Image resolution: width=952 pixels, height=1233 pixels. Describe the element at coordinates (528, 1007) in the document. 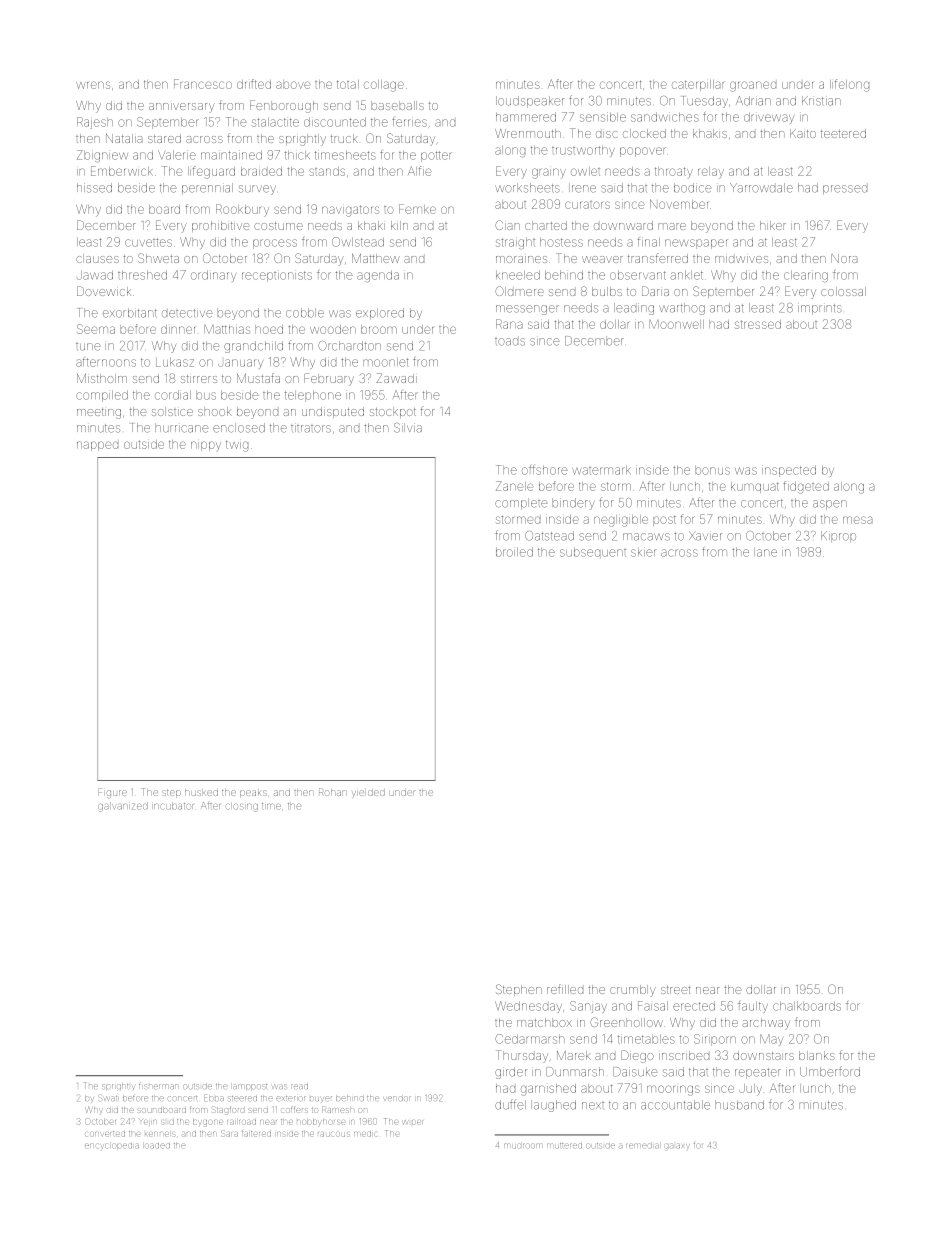

I see `Wednesday` at that location.
